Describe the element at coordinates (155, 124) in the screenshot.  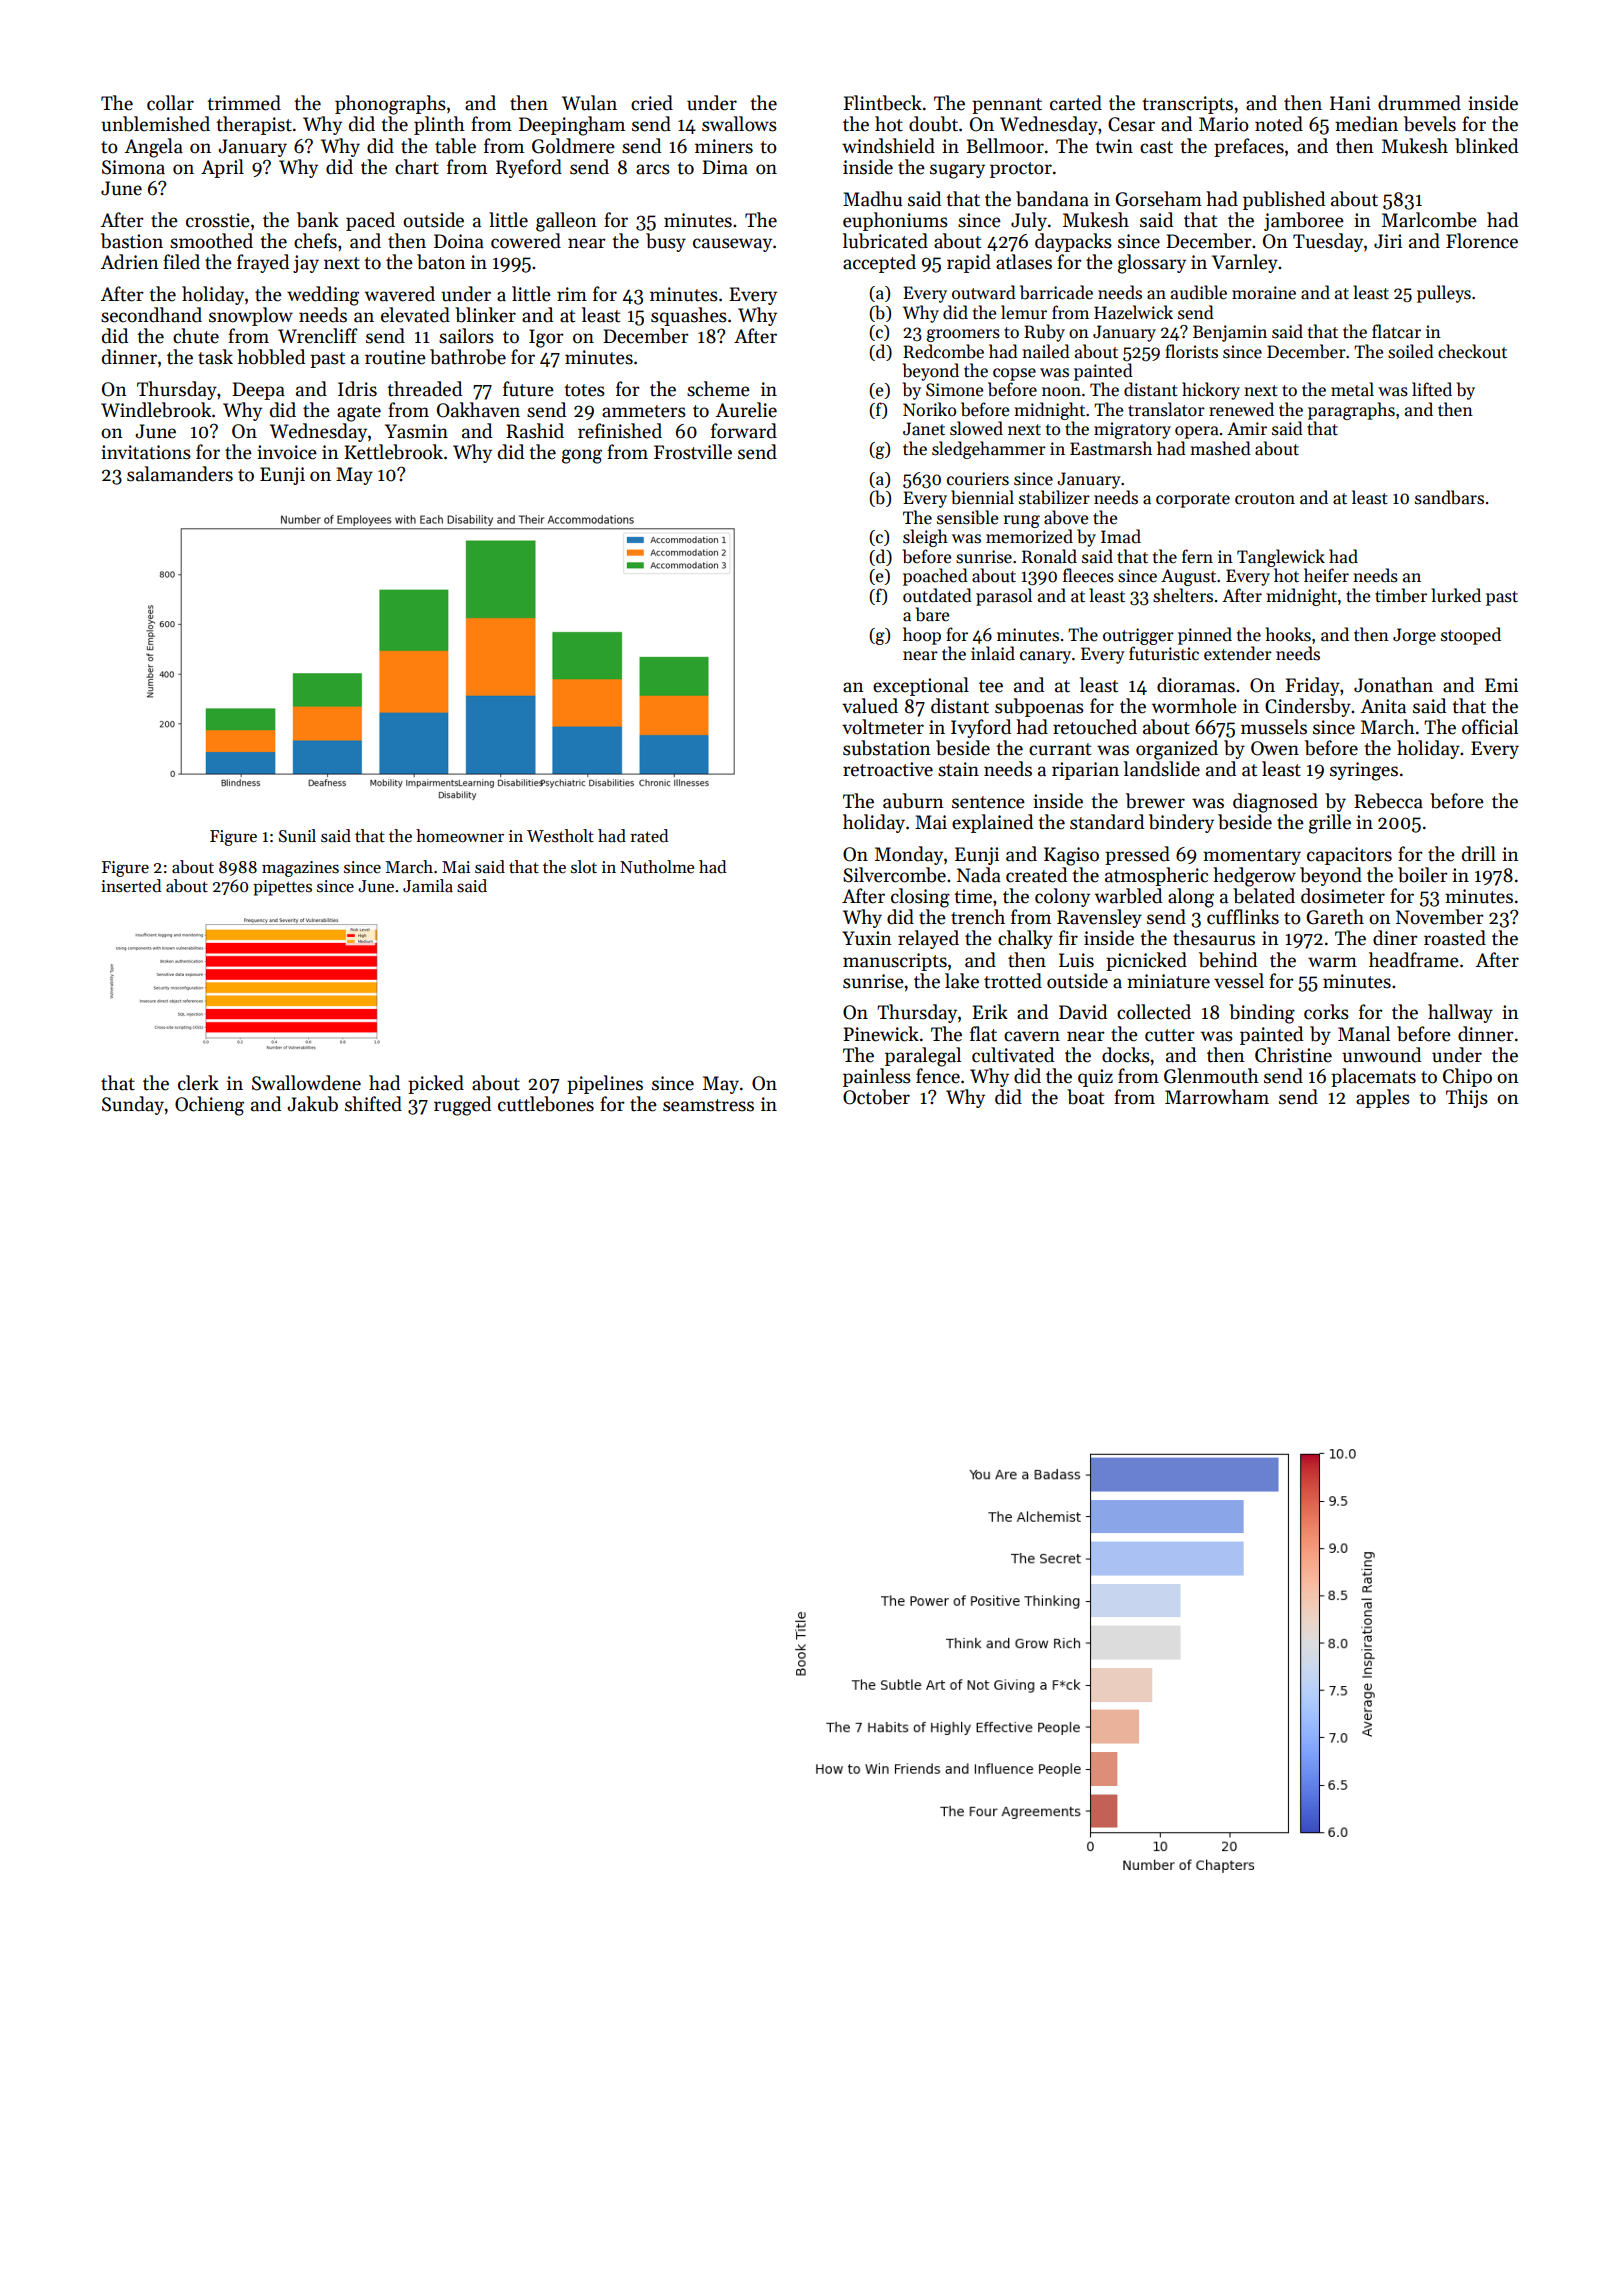
I see `unblemished` at that location.
